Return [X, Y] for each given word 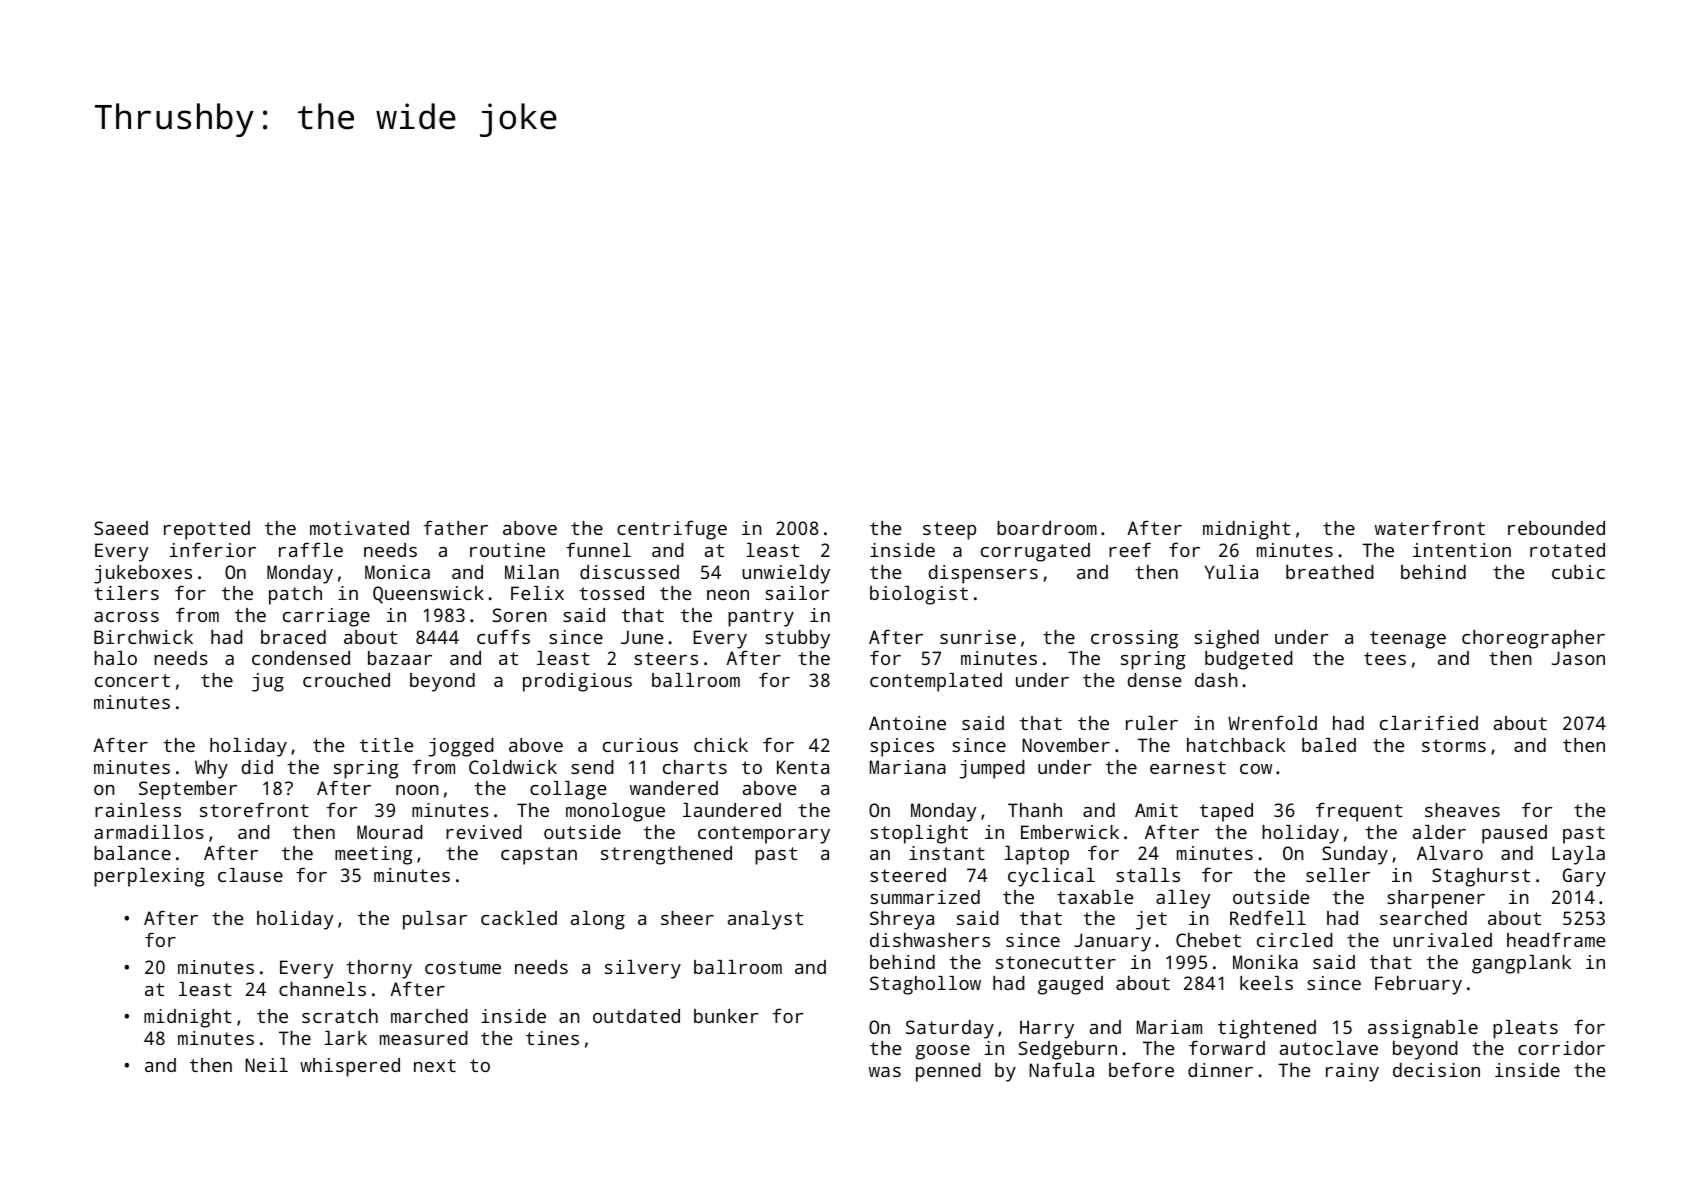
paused [1514, 834]
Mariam [1169, 1027]
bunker [726, 1016]
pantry [761, 618]
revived [484, 832]
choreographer [1533, 639]
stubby [797, 639]
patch [295, 595]
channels [322, 989]
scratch [340, 1016]
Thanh [1035, 810]
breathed [1330, 572]
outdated [636, 1016]
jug [268, 682]
